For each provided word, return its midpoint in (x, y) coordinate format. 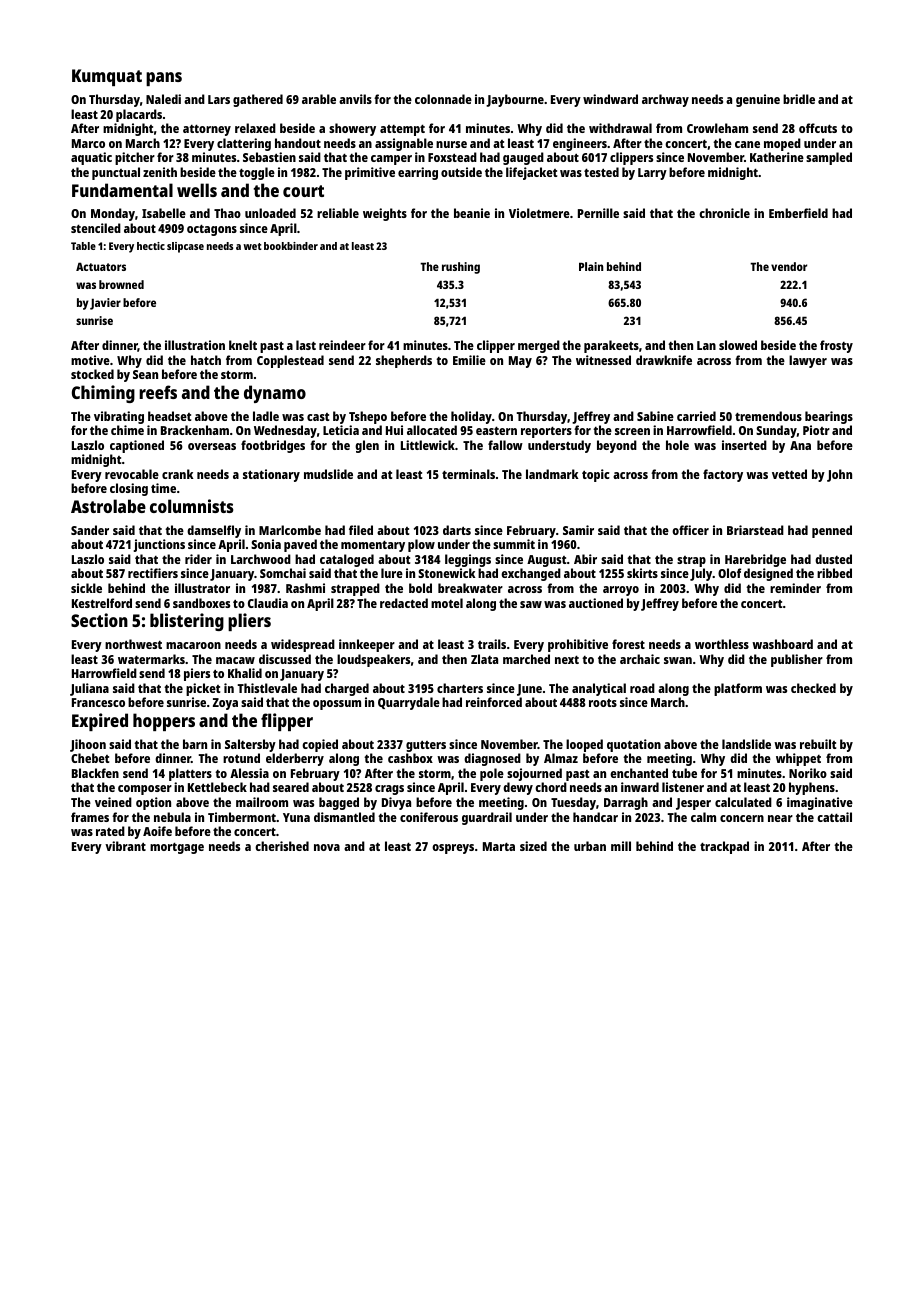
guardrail (487, 818)
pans (164, 79)
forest (628, 644)
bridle (799, 99)
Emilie (469, 360)
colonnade (443, 99)
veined (113, 802)
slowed (738, 345)
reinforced (494, 702)
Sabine (655, 416)
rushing (461, 268)
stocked (92, 374)
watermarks (151, 659)
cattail (834, 817)
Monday (113, 214)
